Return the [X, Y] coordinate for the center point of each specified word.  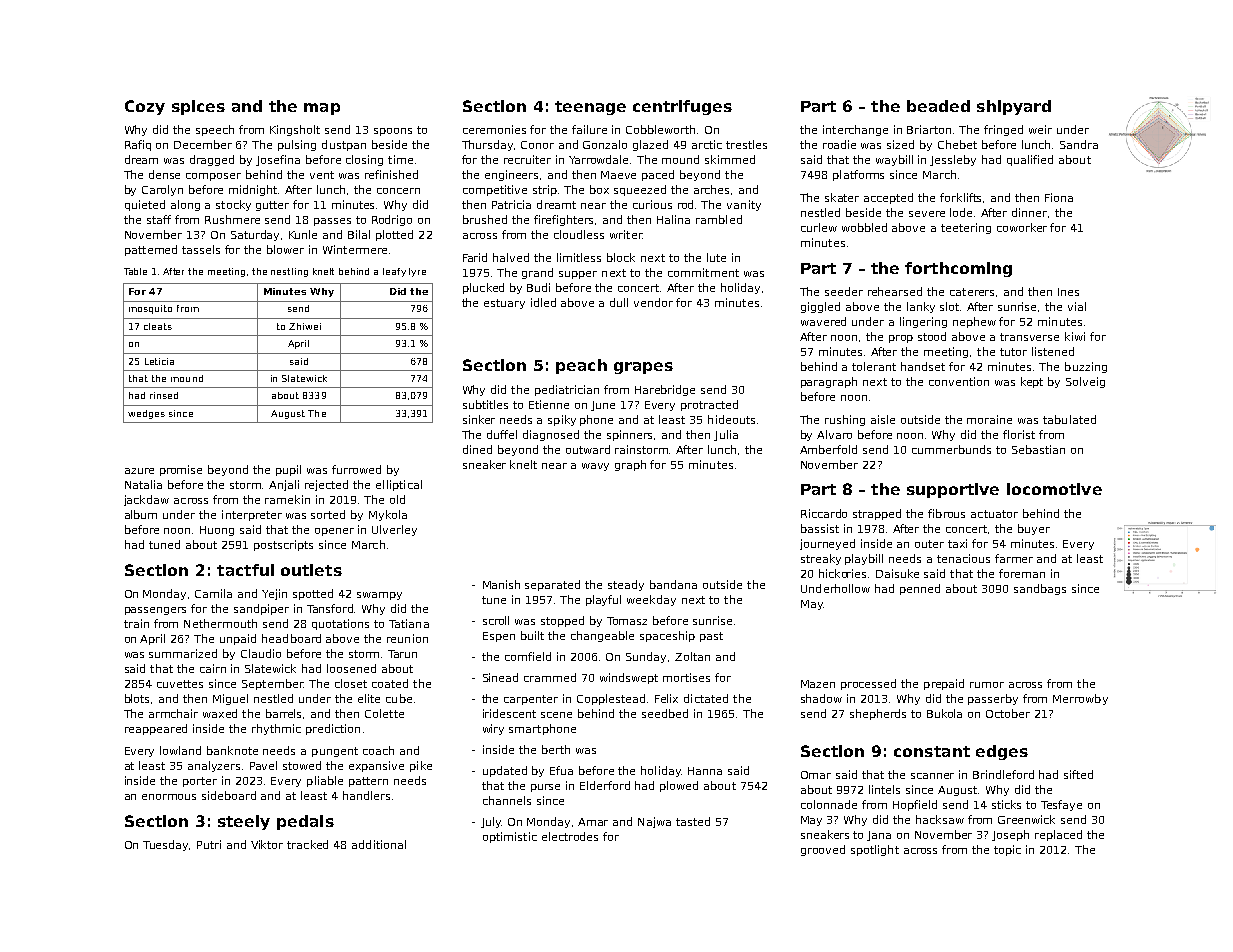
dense [164, 174]
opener [334, 532]
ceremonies [494, 129]
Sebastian [1038, 449]
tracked [307, 844]
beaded [938, 106]
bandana [673, 584]
